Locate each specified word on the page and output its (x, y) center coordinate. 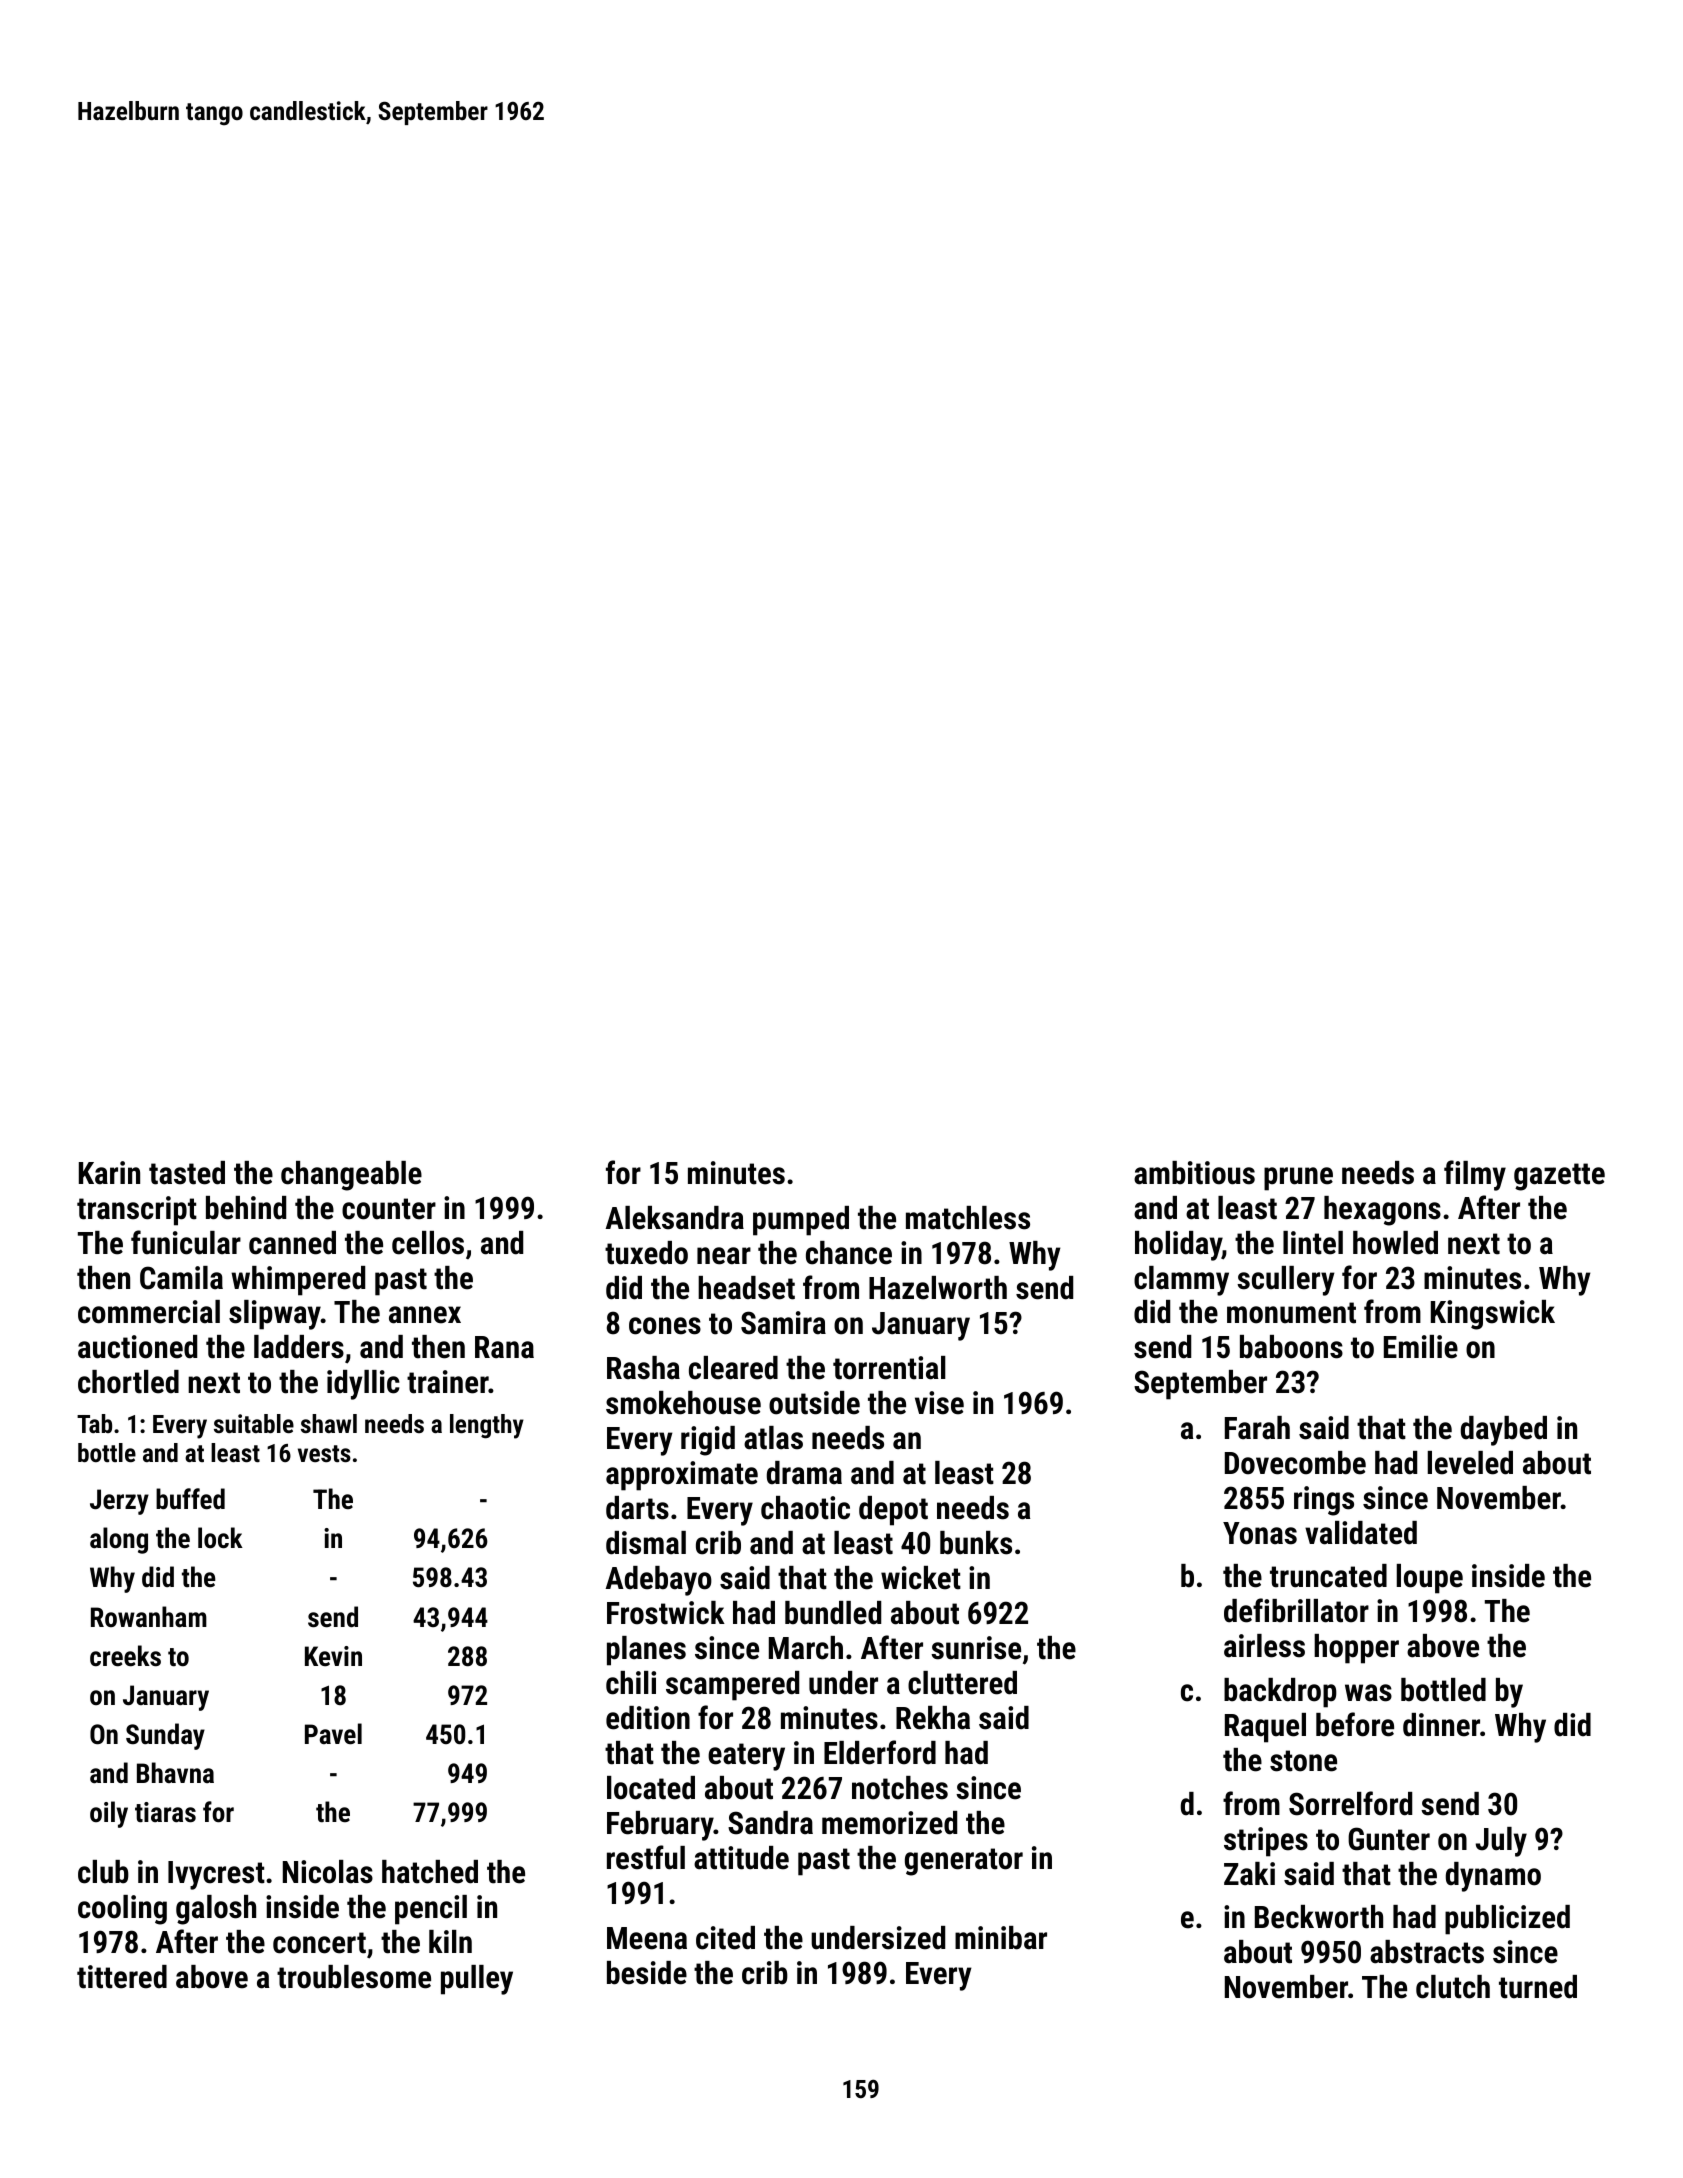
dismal (646, 1543)
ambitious (1194, 1173)
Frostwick (666, 1613)
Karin (109, 1173)
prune (1298, 1179)
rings (1324, 1501)
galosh (216, 1910)
